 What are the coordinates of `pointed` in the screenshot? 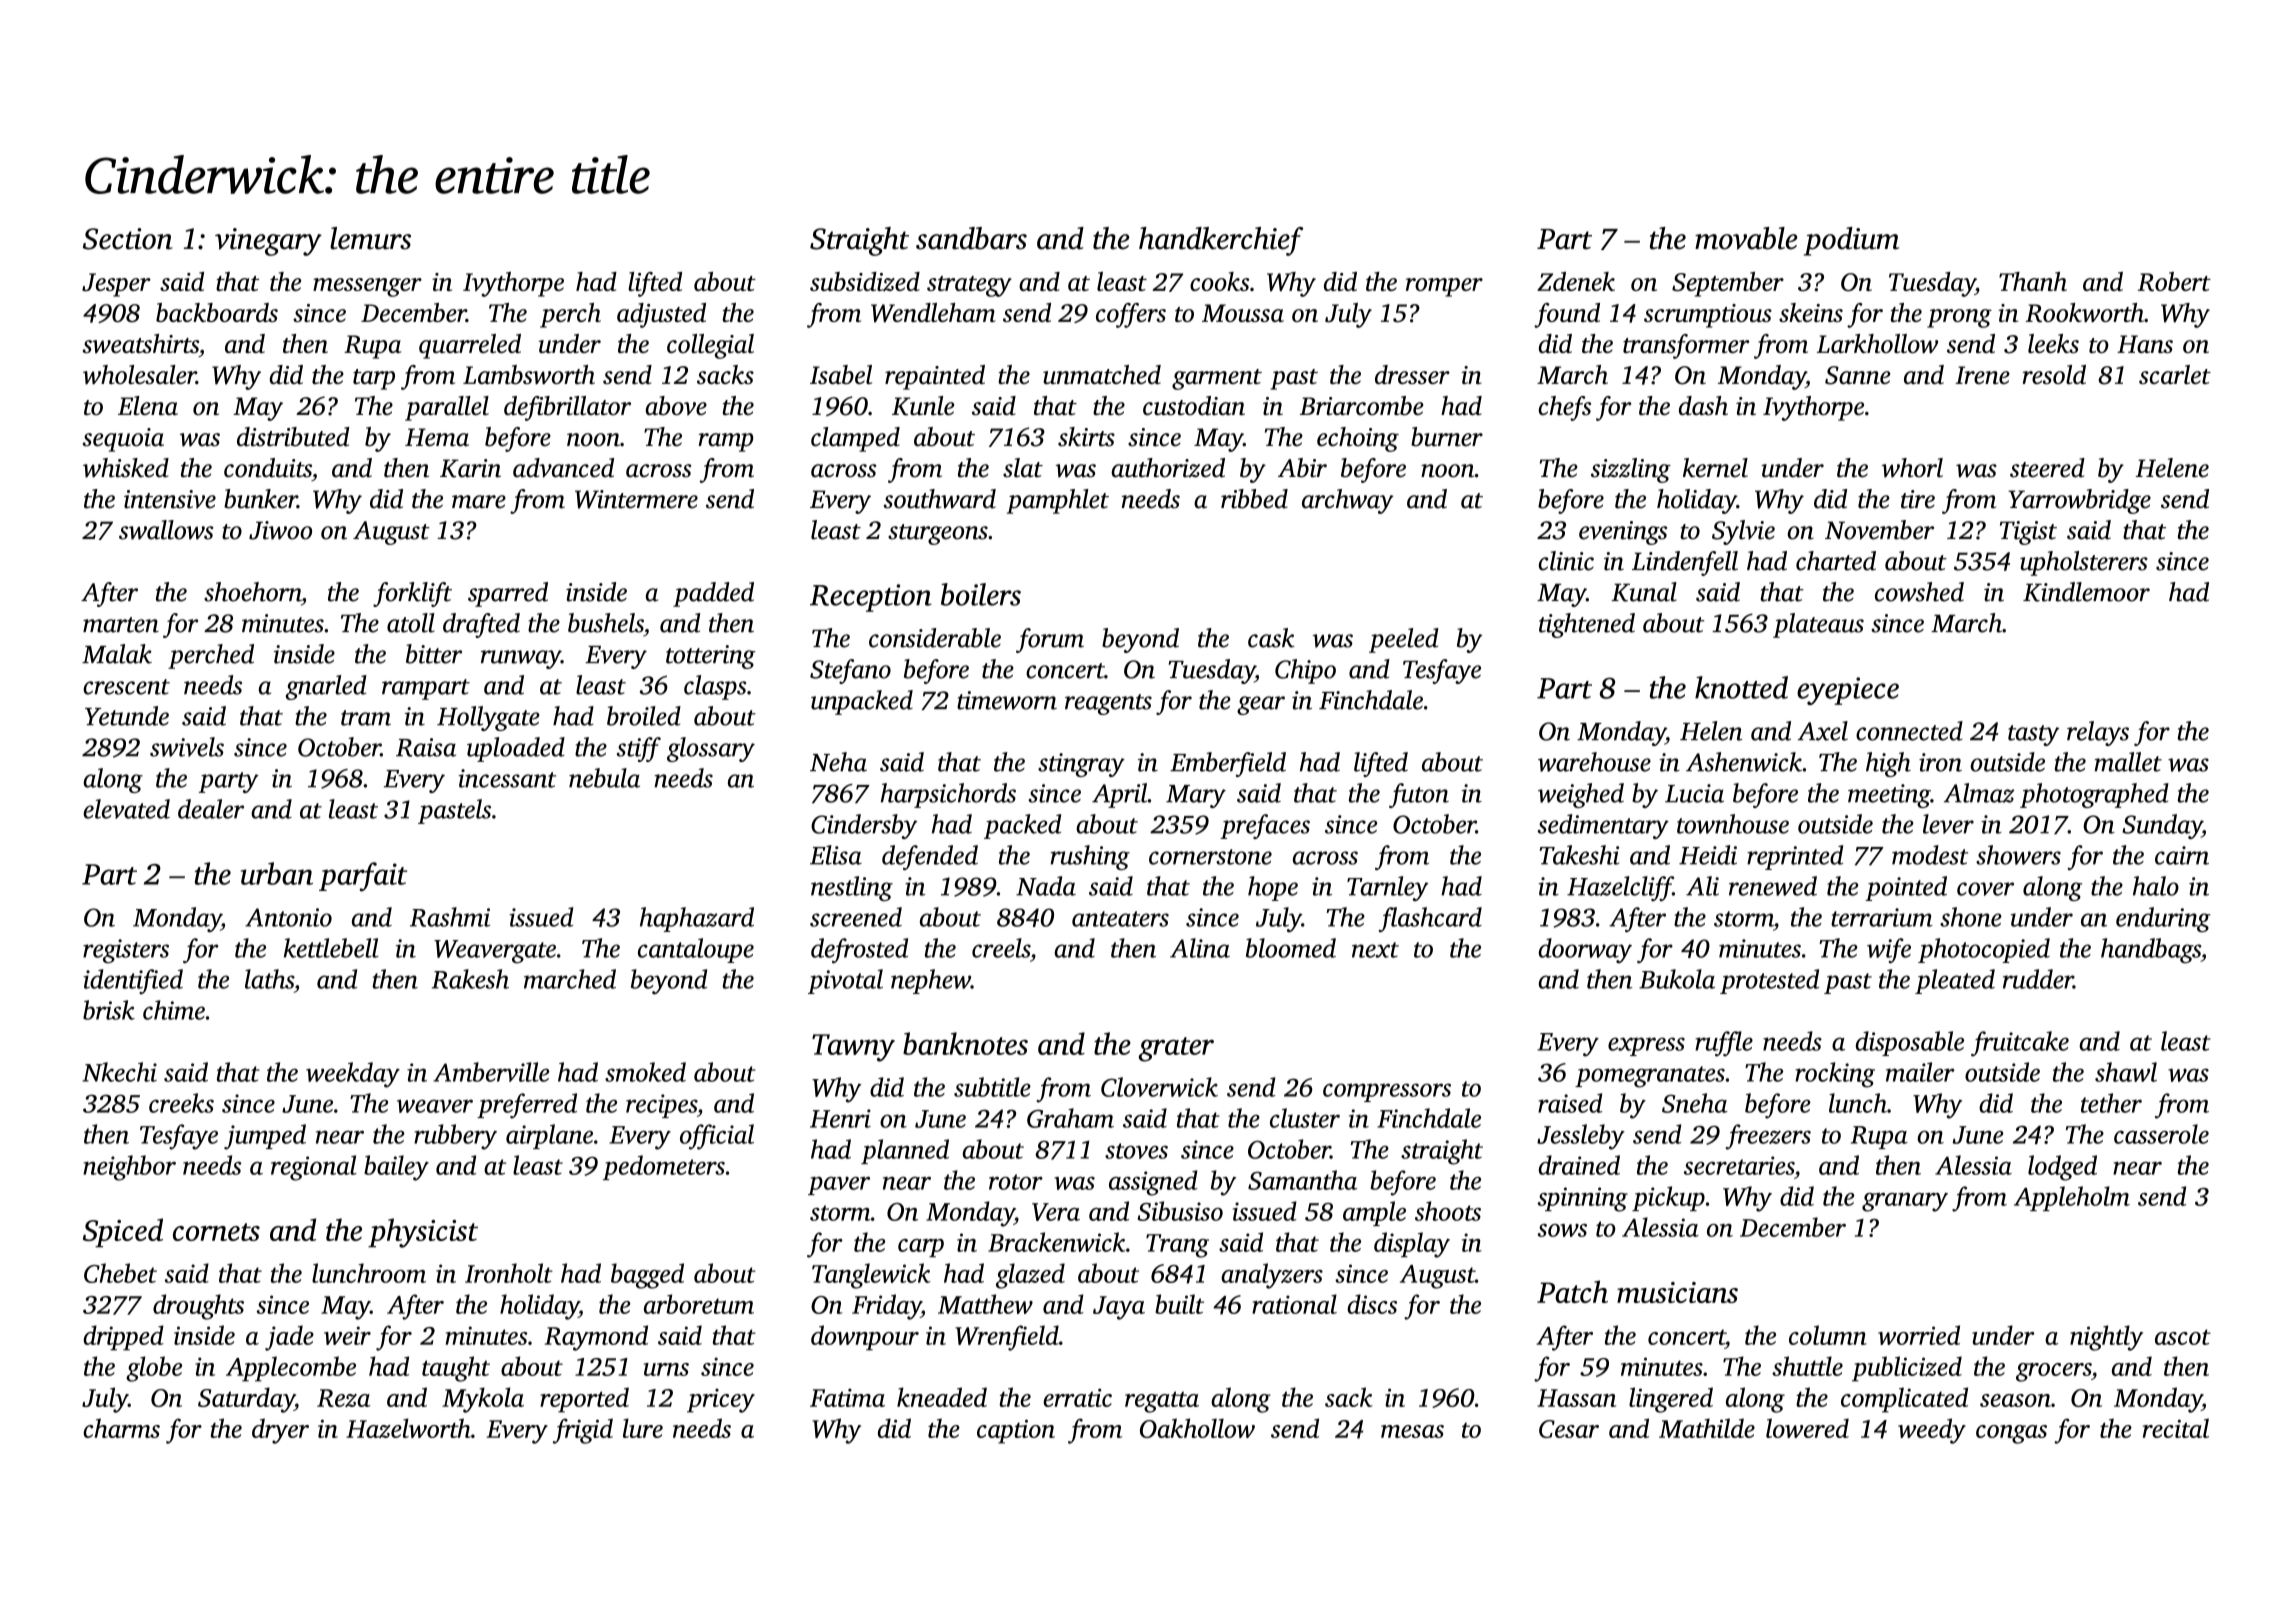 It's located at (1906, 888).
